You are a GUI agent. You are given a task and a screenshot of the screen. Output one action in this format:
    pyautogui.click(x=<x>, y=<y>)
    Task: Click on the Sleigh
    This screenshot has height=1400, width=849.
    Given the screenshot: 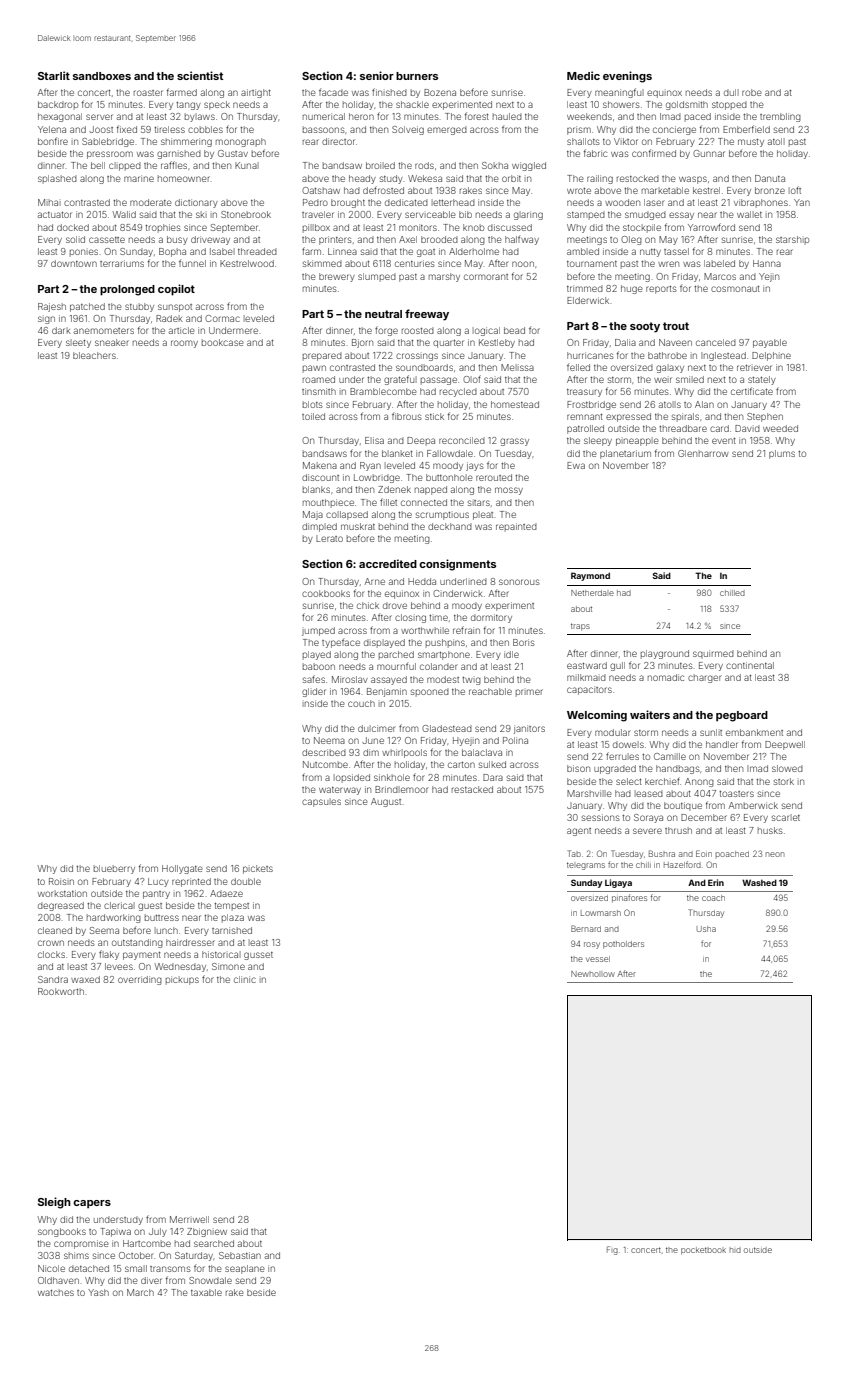 What is the action you would take?
    pyautogui.click(x=54, y=1203)
